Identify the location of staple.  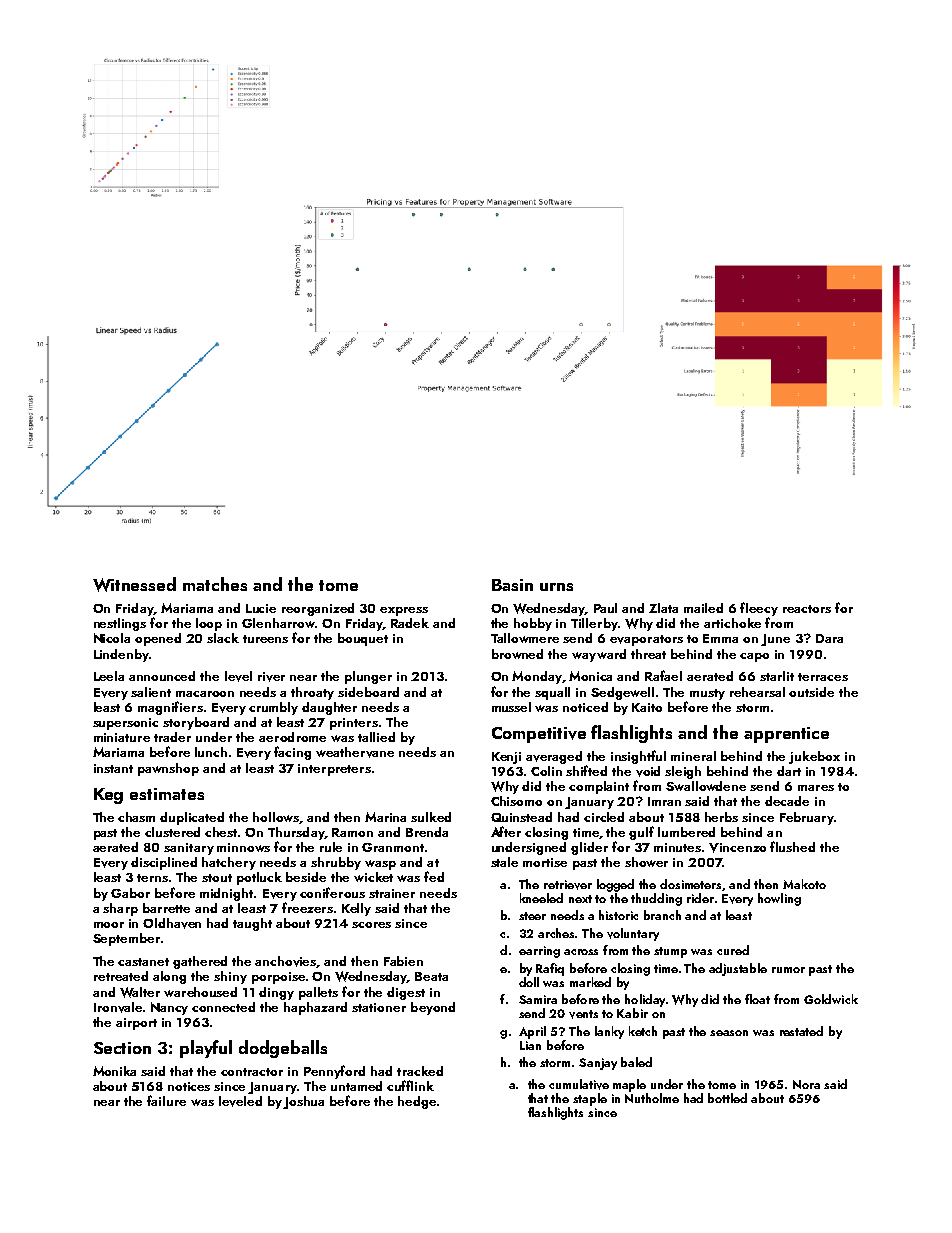
(590, 1099).
